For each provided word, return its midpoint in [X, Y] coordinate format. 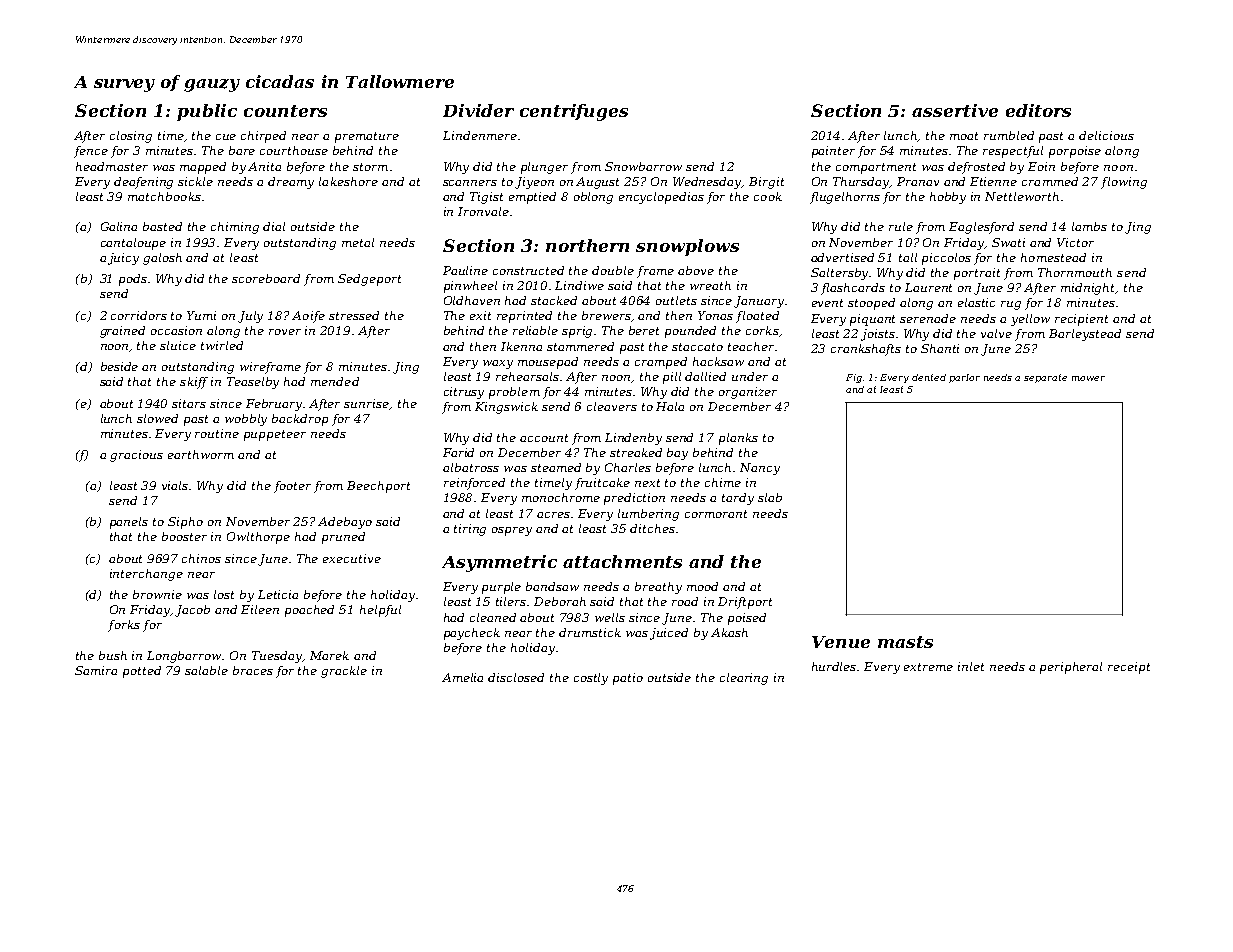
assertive [955, 110]
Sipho [185, 523]
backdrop [300, 420]
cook [768, 196]
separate [1045, 378]
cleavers [612, 406]
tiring [470, 530]
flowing [1124, 183]
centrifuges [574, 112]
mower [1088, 378]
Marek [329, 655]
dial [274, 226]
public [207, 112]
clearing [744, 679]
